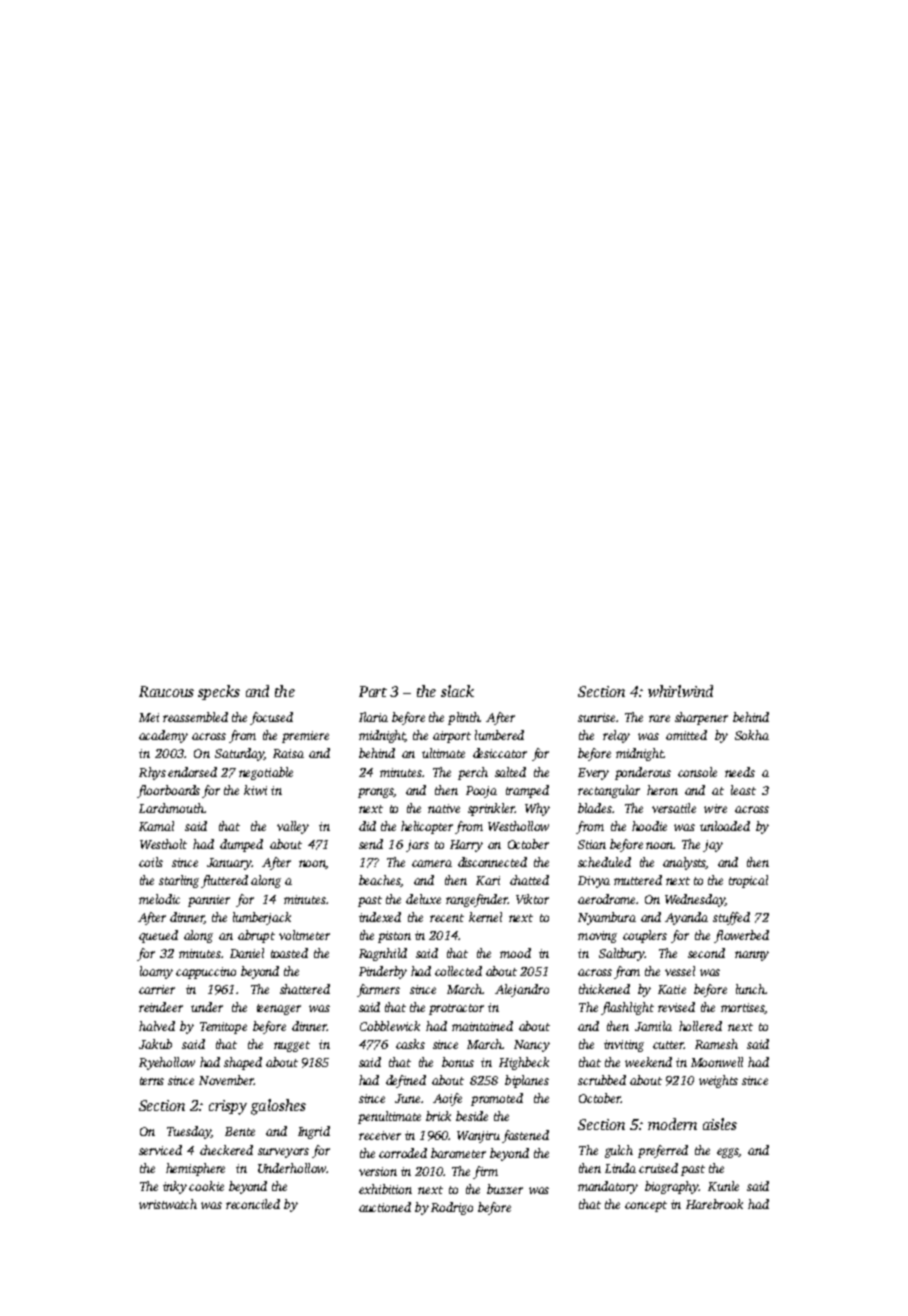 This document has width=908, height=1316. What do you see at coordinates (627, 1008) in the document?
I see `flashlight` at bounding box center [627, 1008].
